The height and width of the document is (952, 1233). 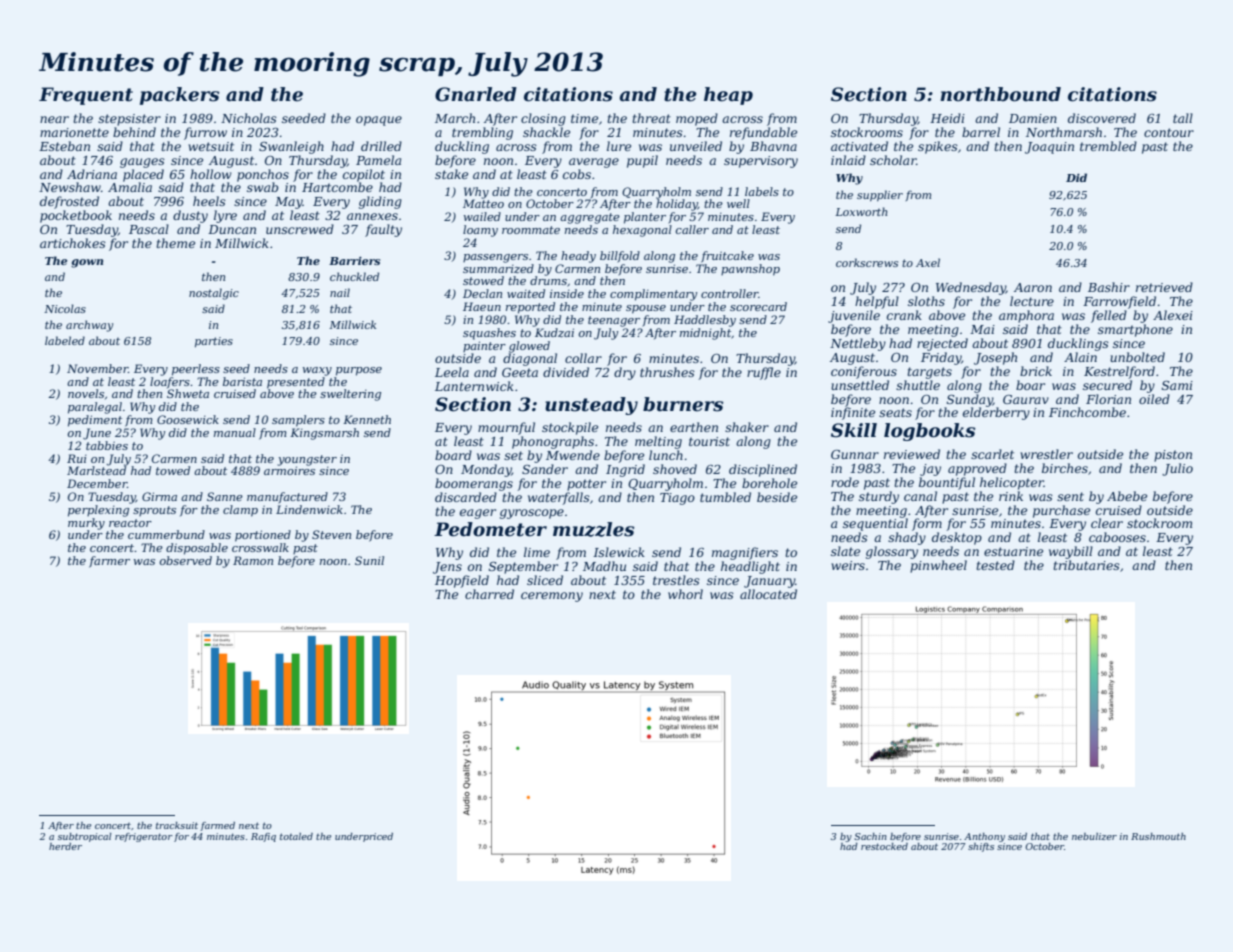 What do you see at coordinates (728, 96) in the document?
I see `heap` at bounding box center [728, 96].
